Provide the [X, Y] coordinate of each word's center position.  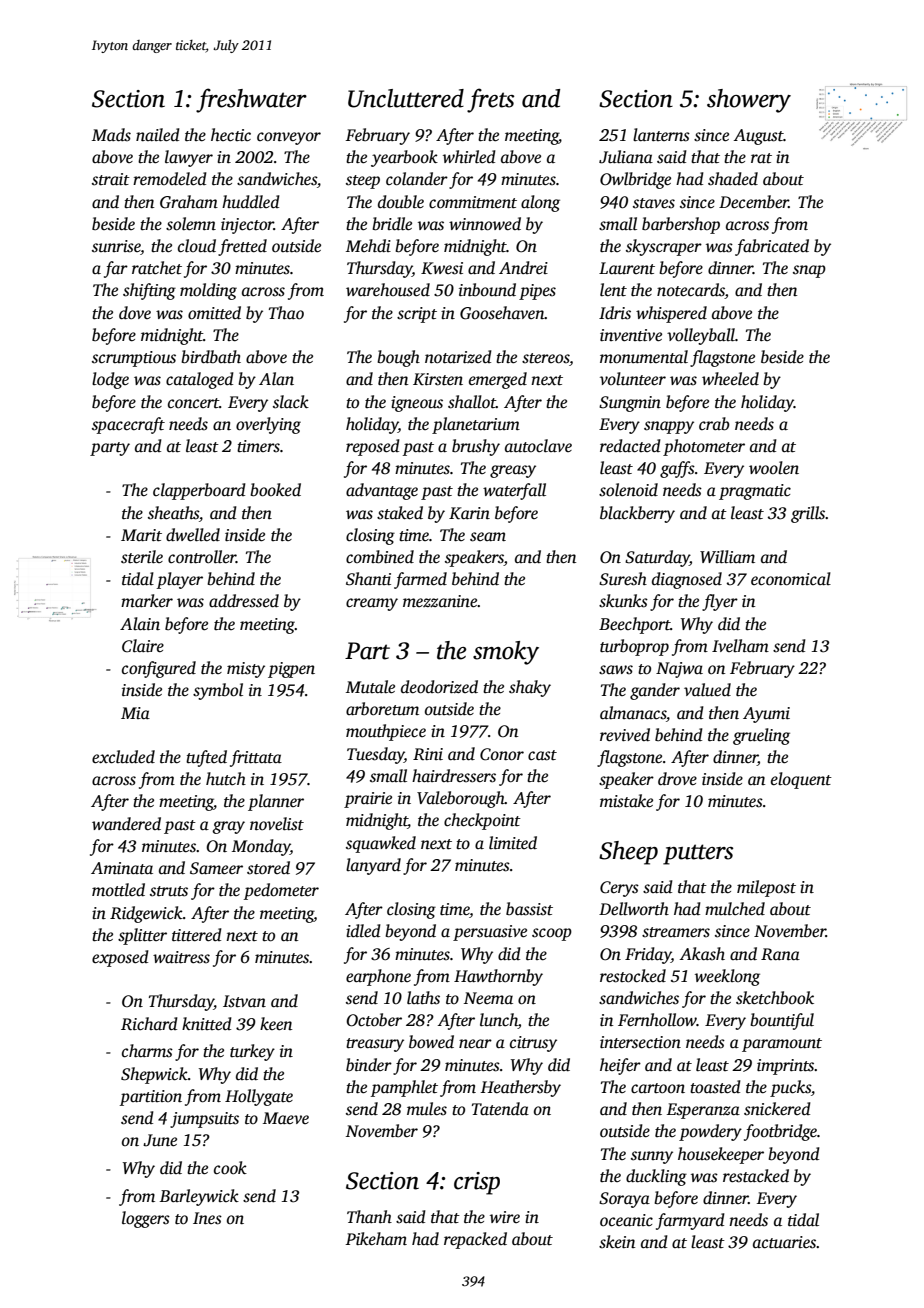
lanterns [661, 135]
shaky [530, 688]
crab [714, 424]
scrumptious [134, 359]
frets [490, 100]
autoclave [538, 446]
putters [698, 854]
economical [791, 579]
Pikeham [376, 1238]
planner [276, 802]
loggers [146, 1219]
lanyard [373, 866]
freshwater [251, 100]
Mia [135, 713]
